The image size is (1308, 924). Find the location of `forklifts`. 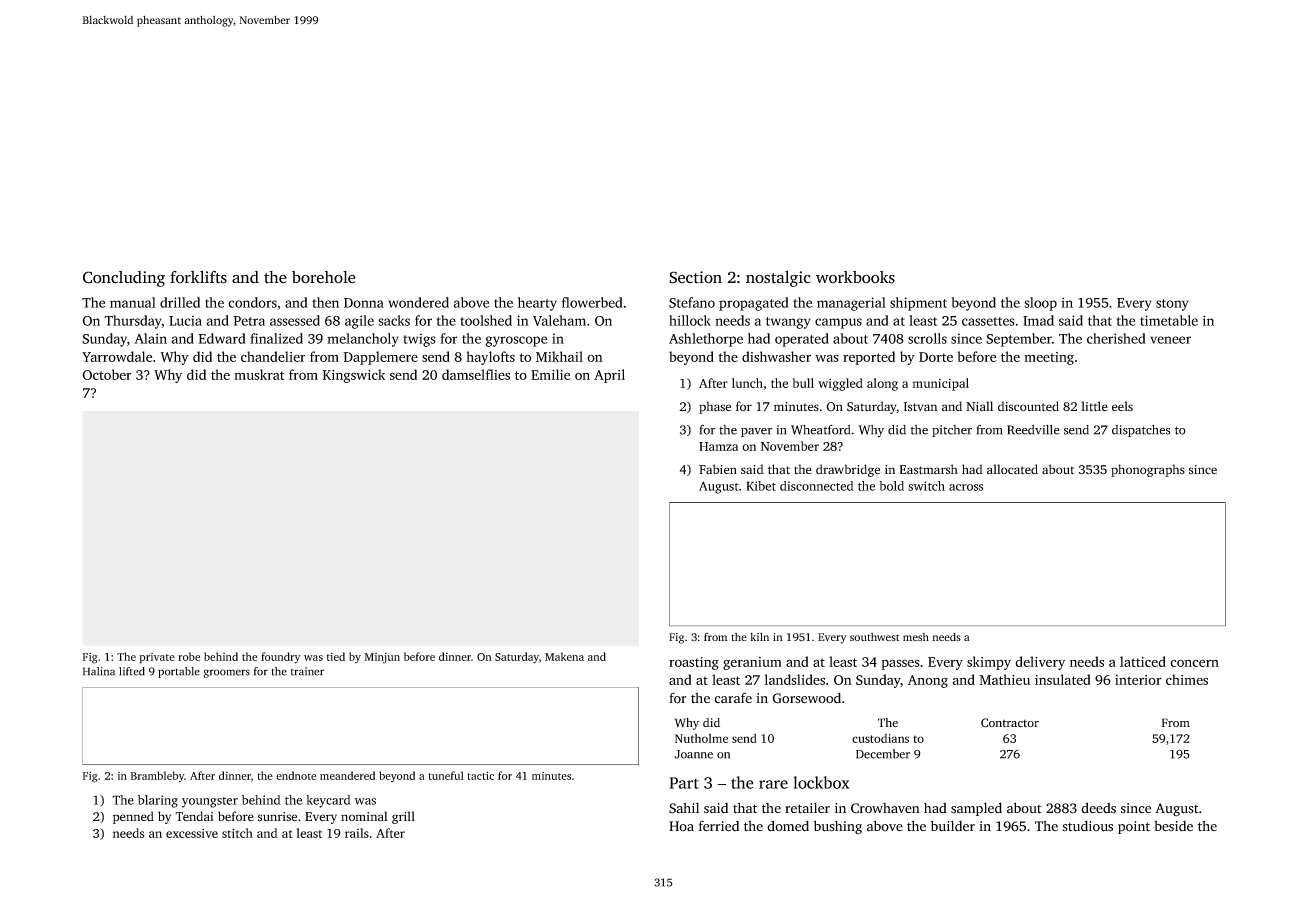

forklifts is located at coordinates (198, 277).
